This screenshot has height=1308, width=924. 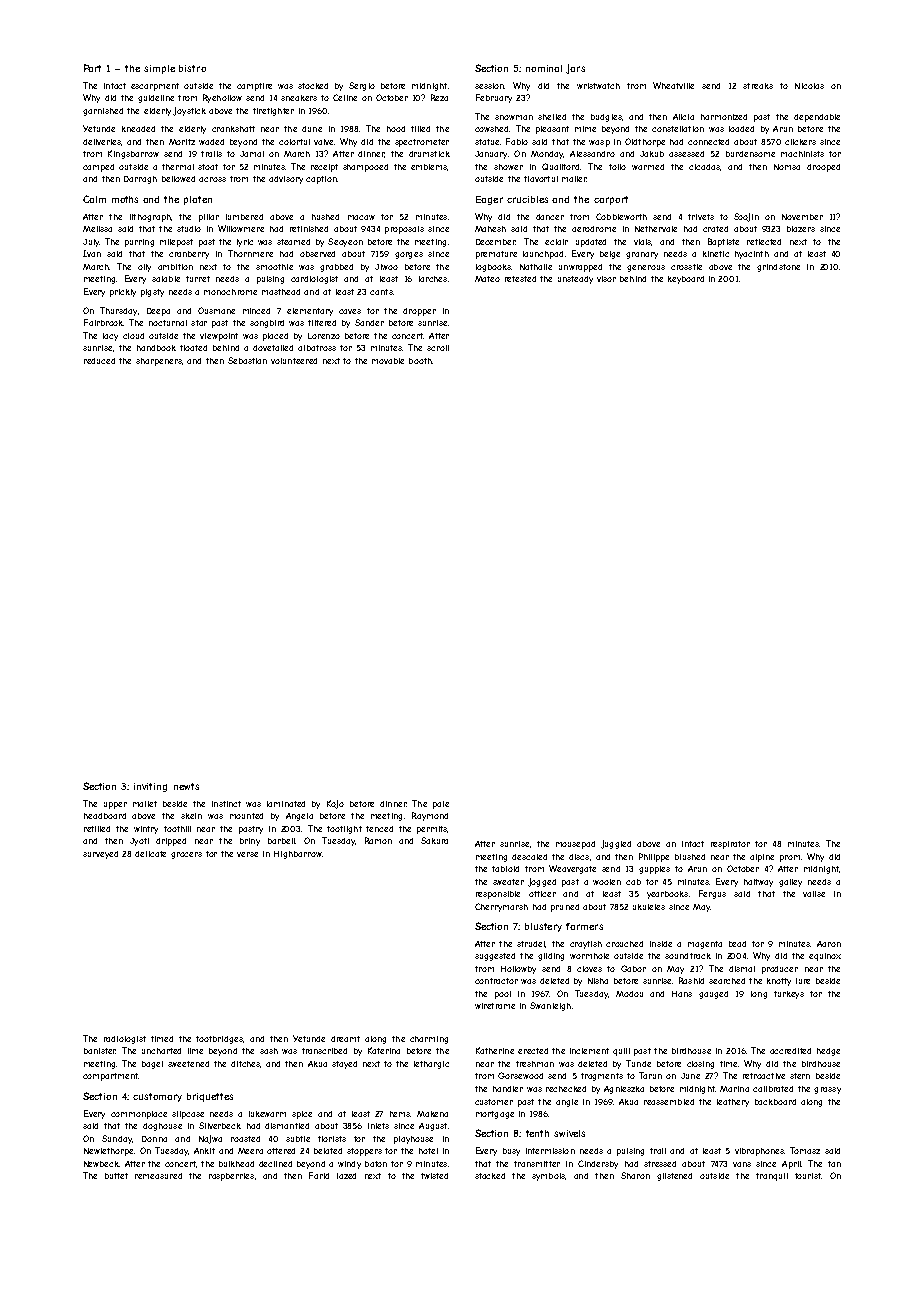 What do you see at coordinates (809, 86) in the screenshot?
I see `Nicolas` at bounding box center [809, 86].
